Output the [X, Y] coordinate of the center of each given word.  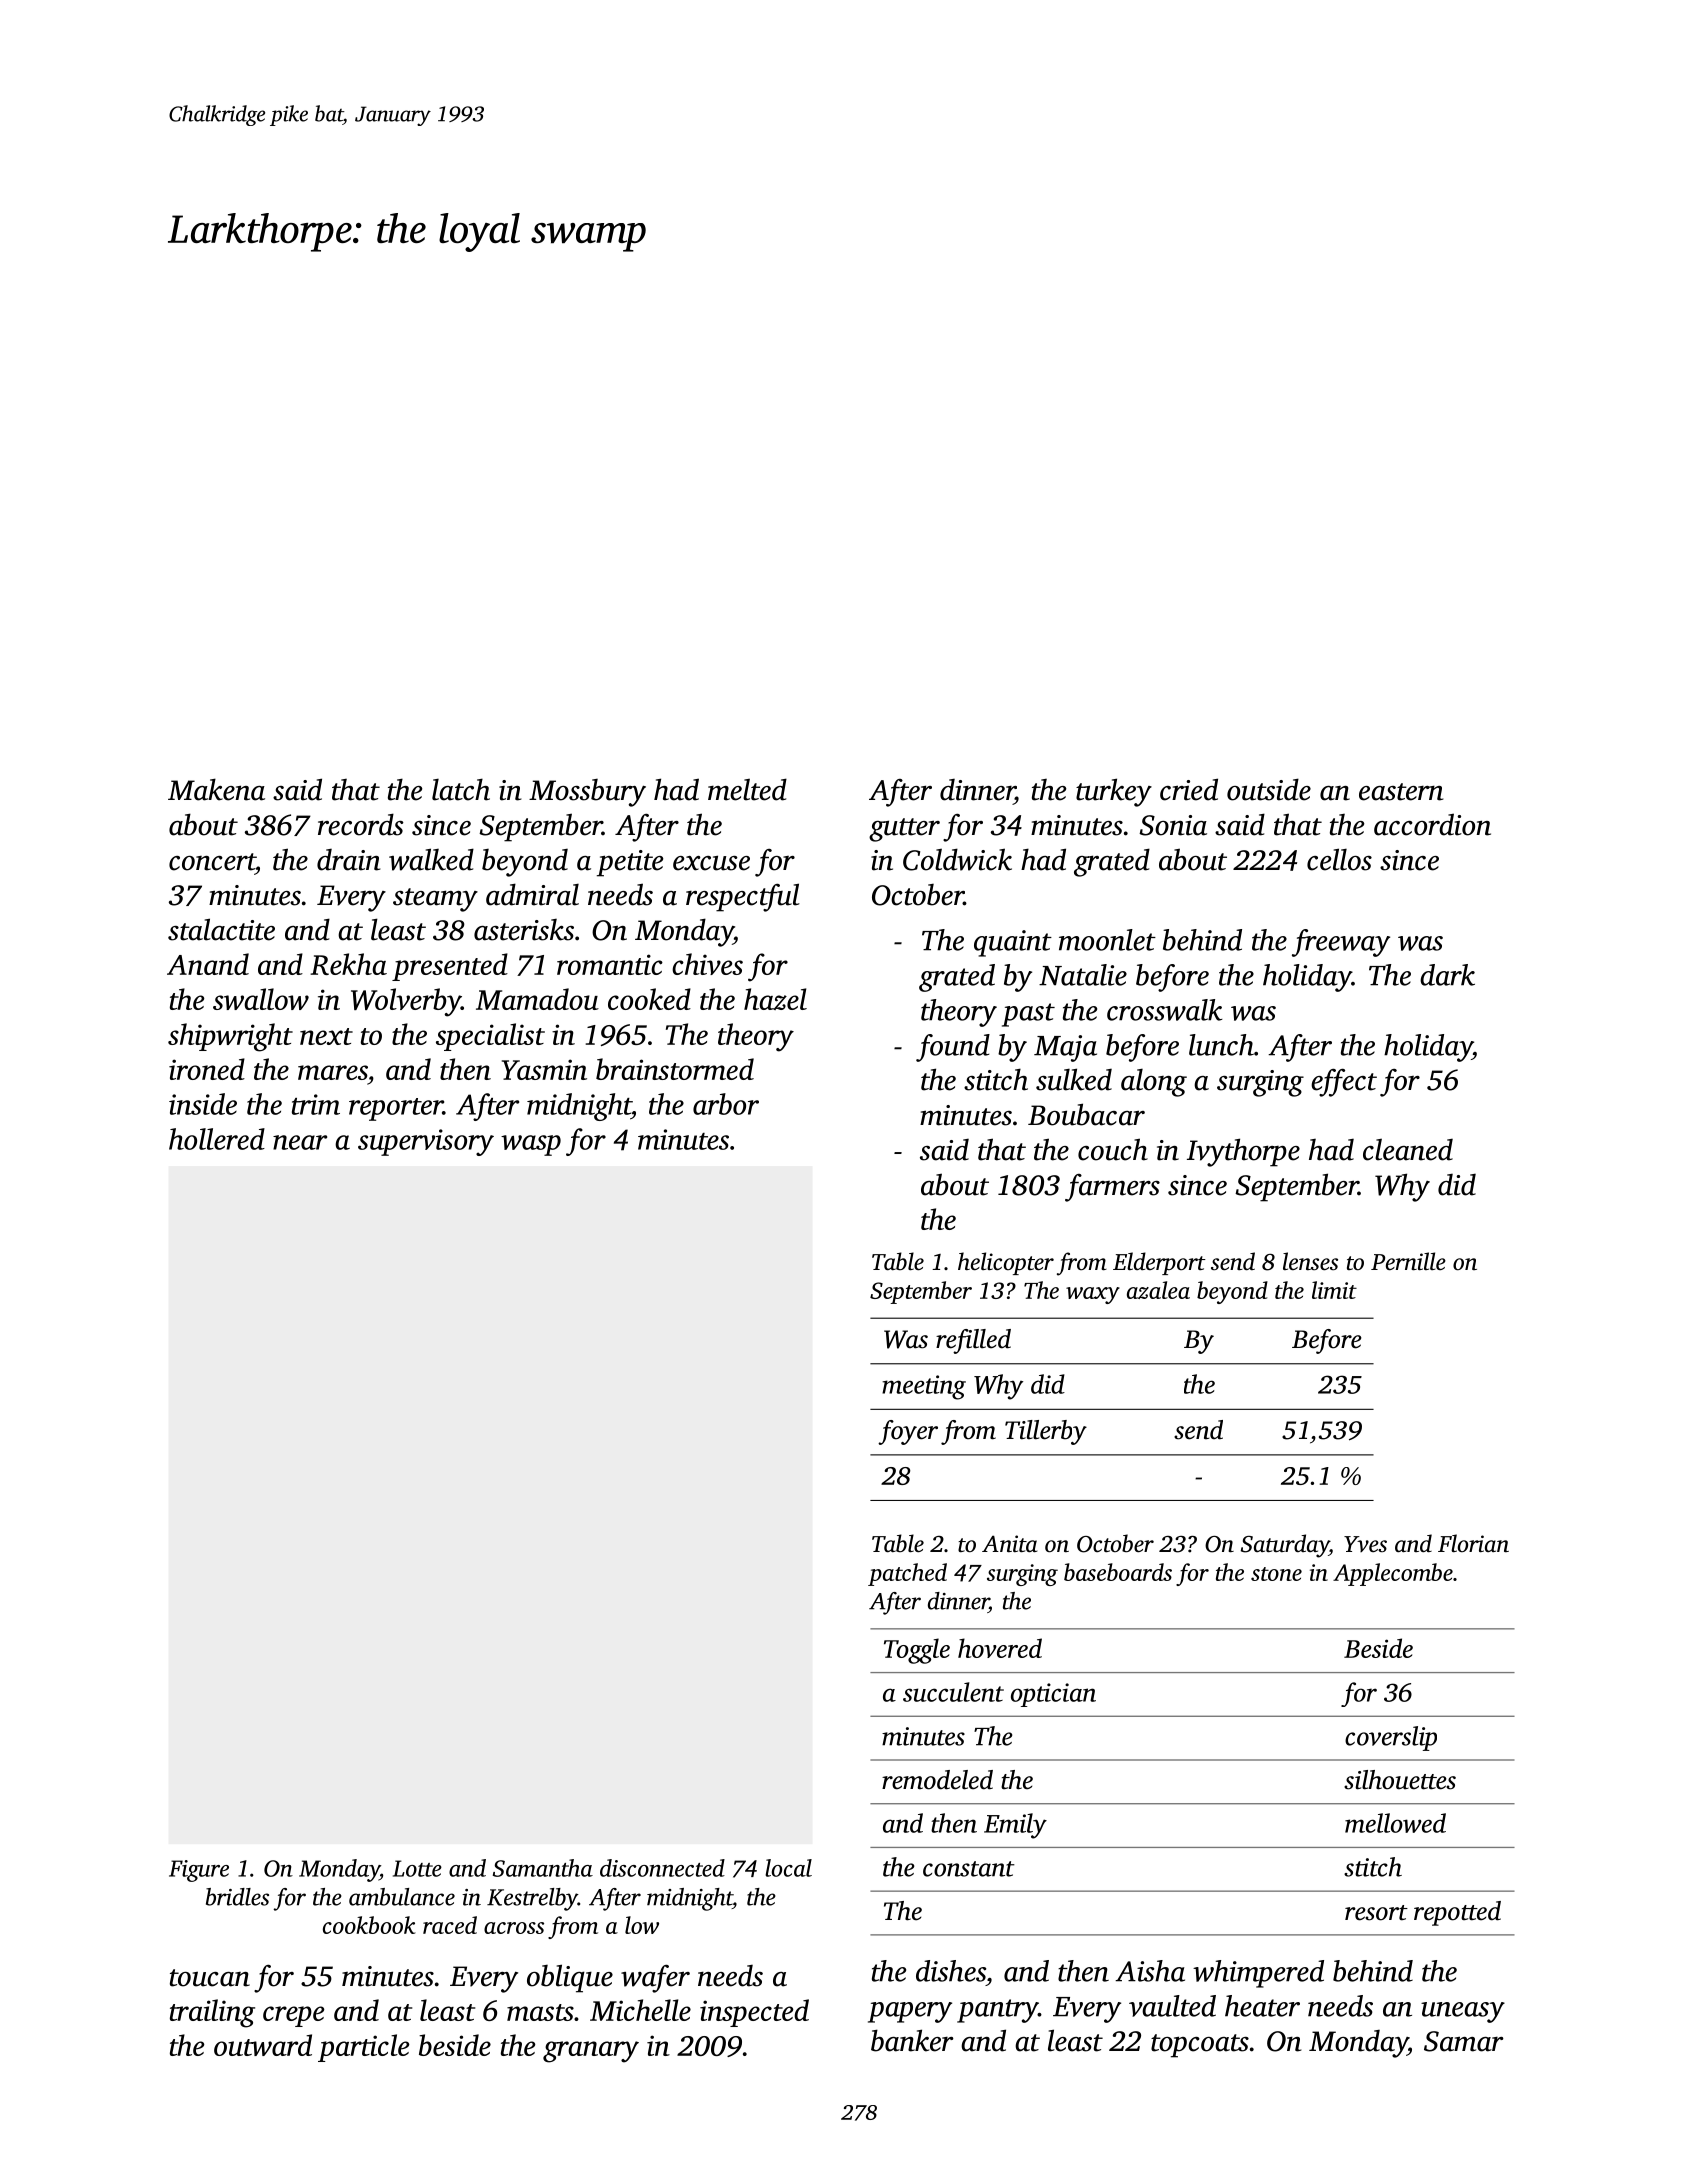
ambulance [402, 1897]
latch [461, 789]
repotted [1457, 1913]
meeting [924, 1387]
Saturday [1285, 1546]
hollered [217, 1139]
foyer [908, 1432]
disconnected [662, 1868]
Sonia [1173, 825]
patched [907, 1574]
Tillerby [1046, 1432]
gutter [904, 830]
